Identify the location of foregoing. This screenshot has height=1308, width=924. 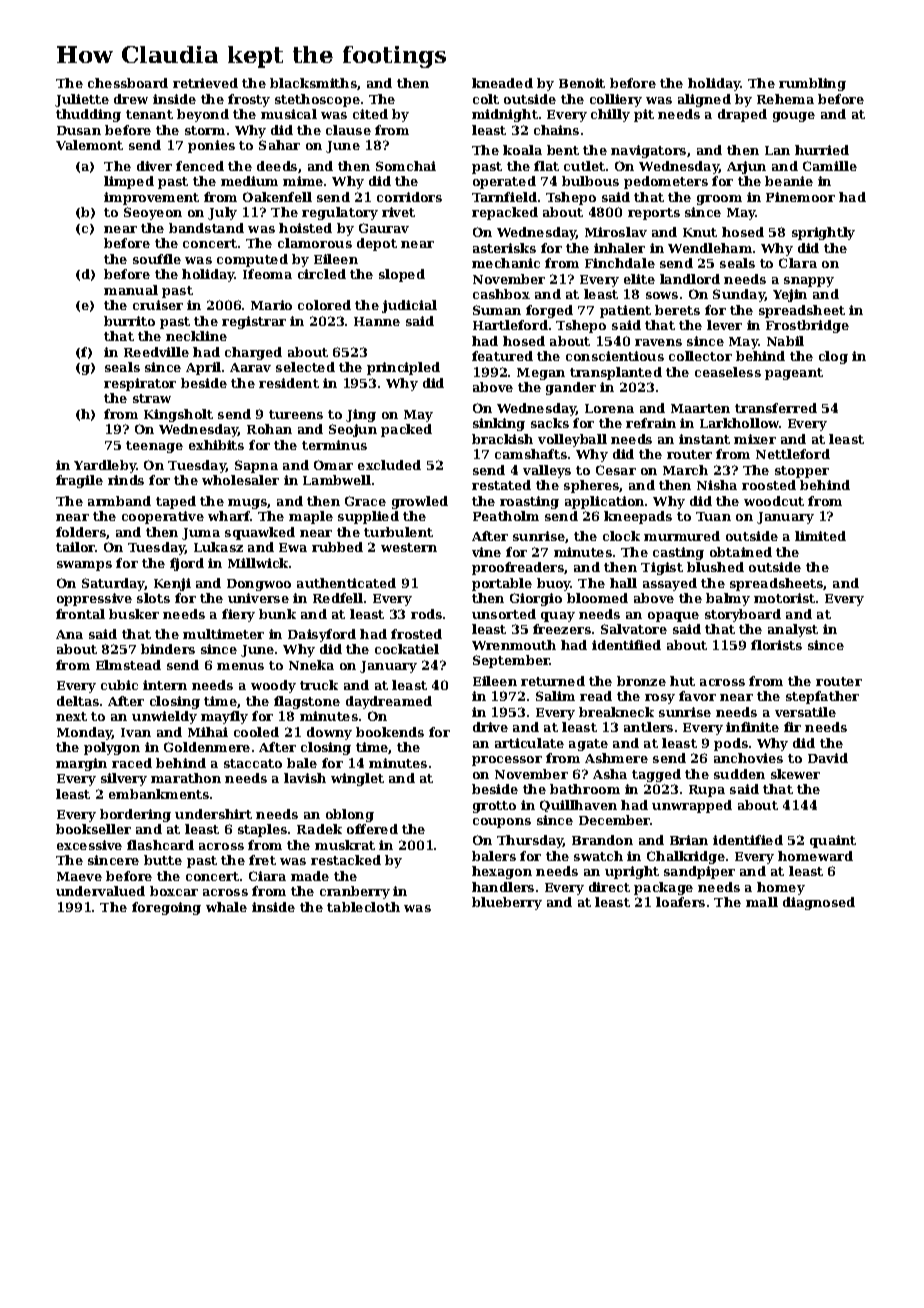
(166, 908).
